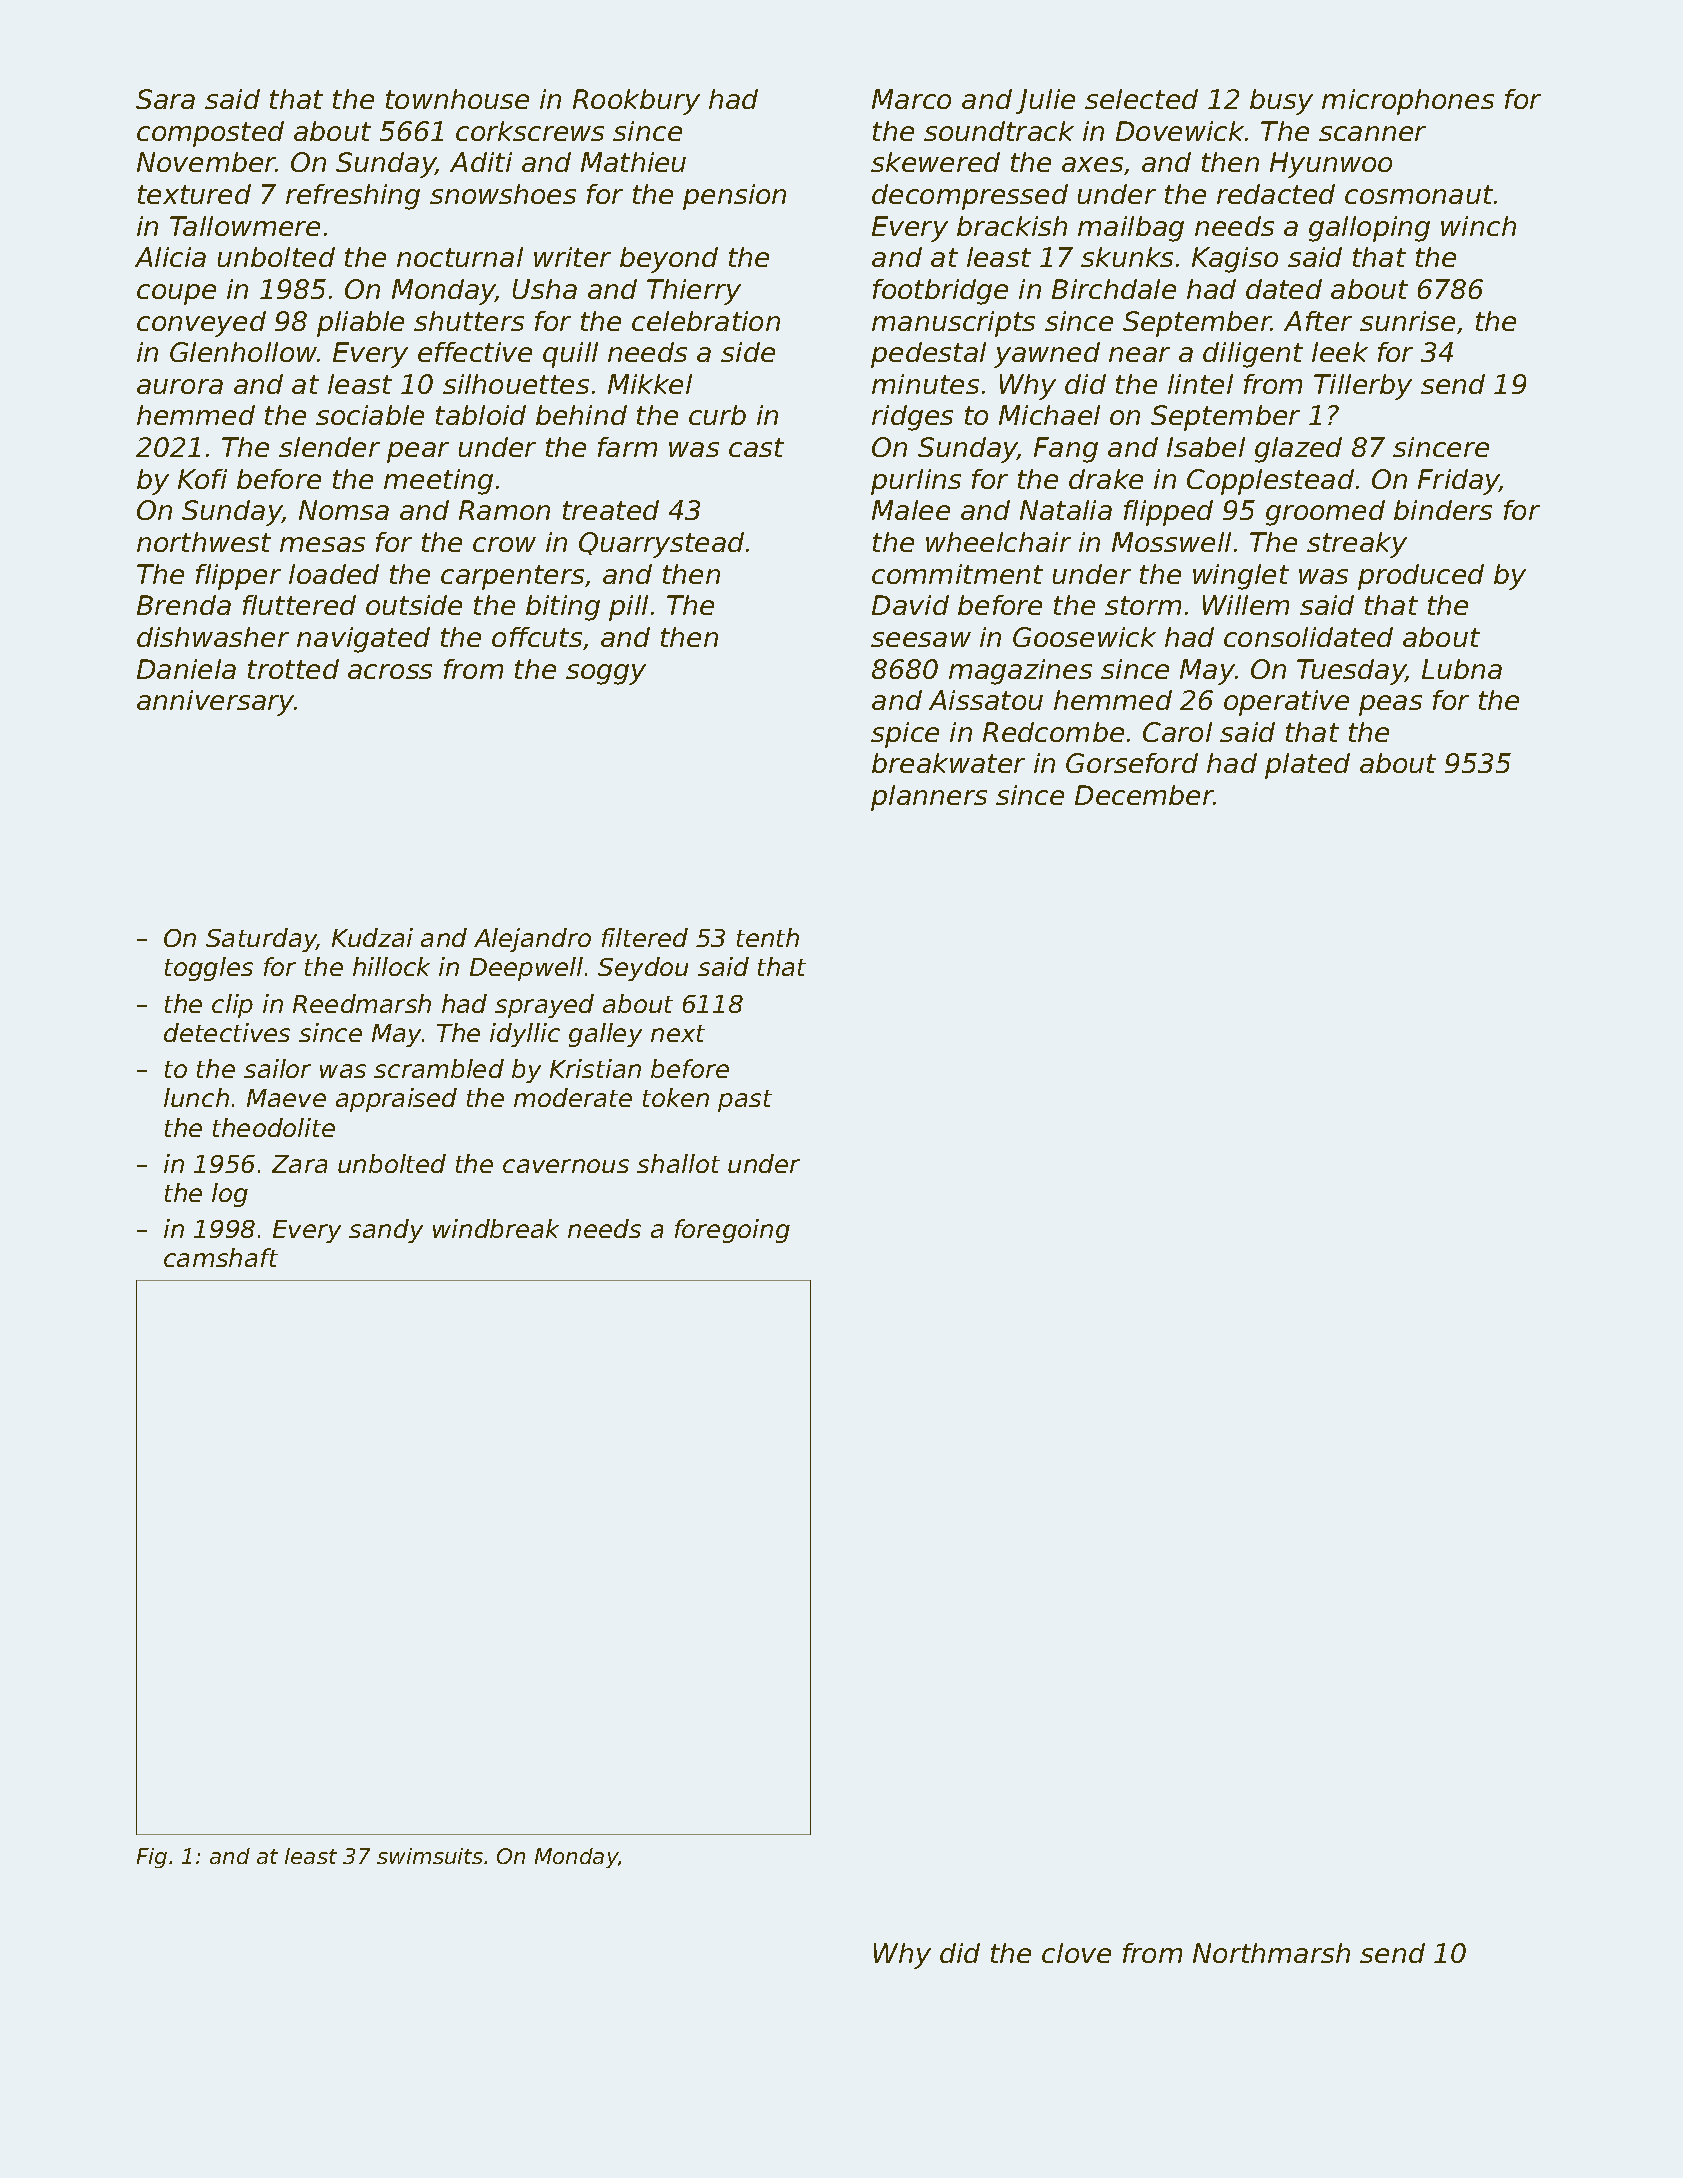 The image size is (1683, 2178). What do you see at coordinates (732, 1231) in the image?
I see `foregoing` at bounding box center [732, 1231].
